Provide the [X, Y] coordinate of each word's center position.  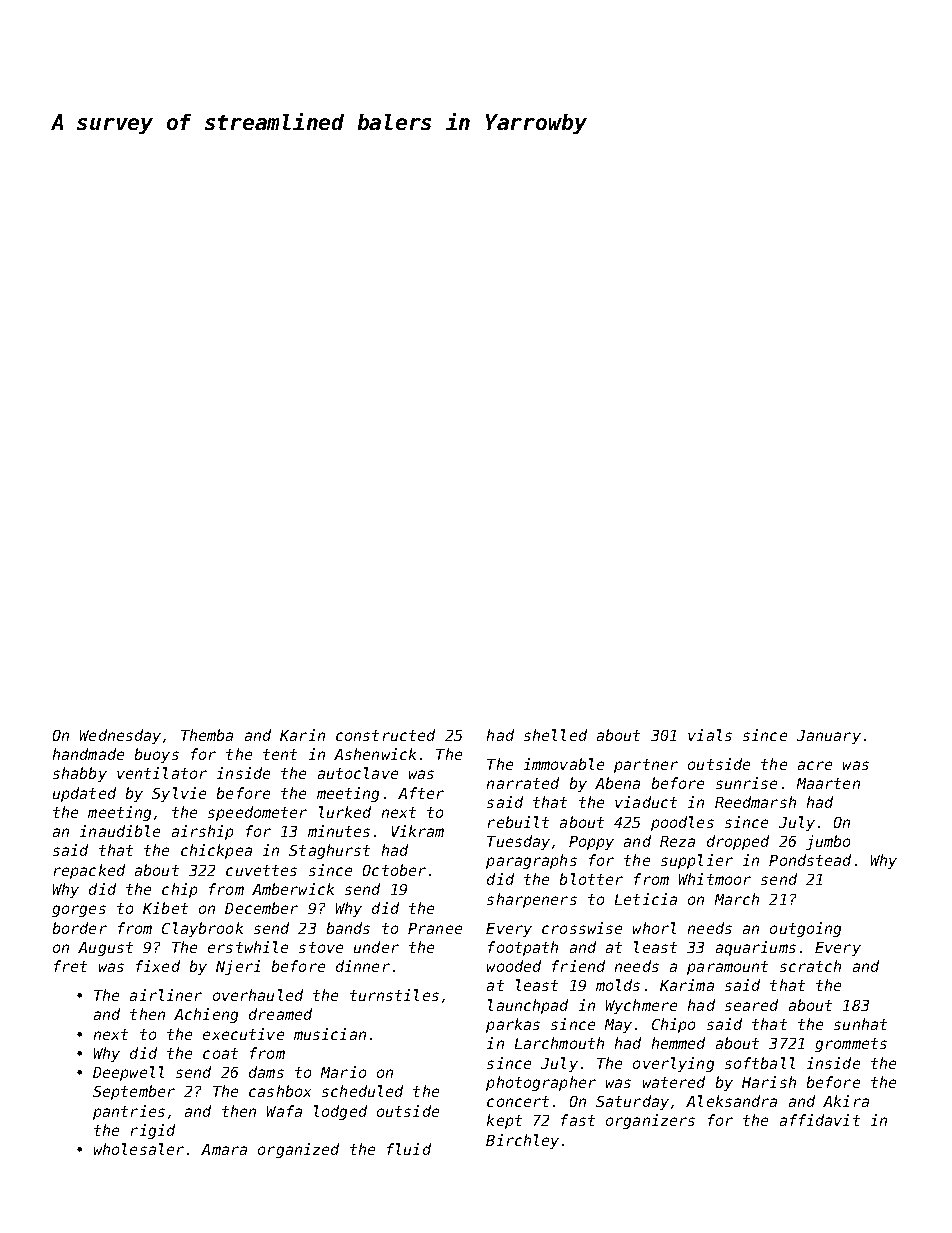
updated [84, 794]
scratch [810, 966]
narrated [523, 783]
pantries [129, 1112]
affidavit [820, 1120]
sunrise [746, 783]
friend [578, 966]
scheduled [362, 1091]
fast [578, 1120]
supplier [697, 861]
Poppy [591, 843]
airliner [166, 995]
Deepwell [128, 1073]
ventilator [162, 773]
